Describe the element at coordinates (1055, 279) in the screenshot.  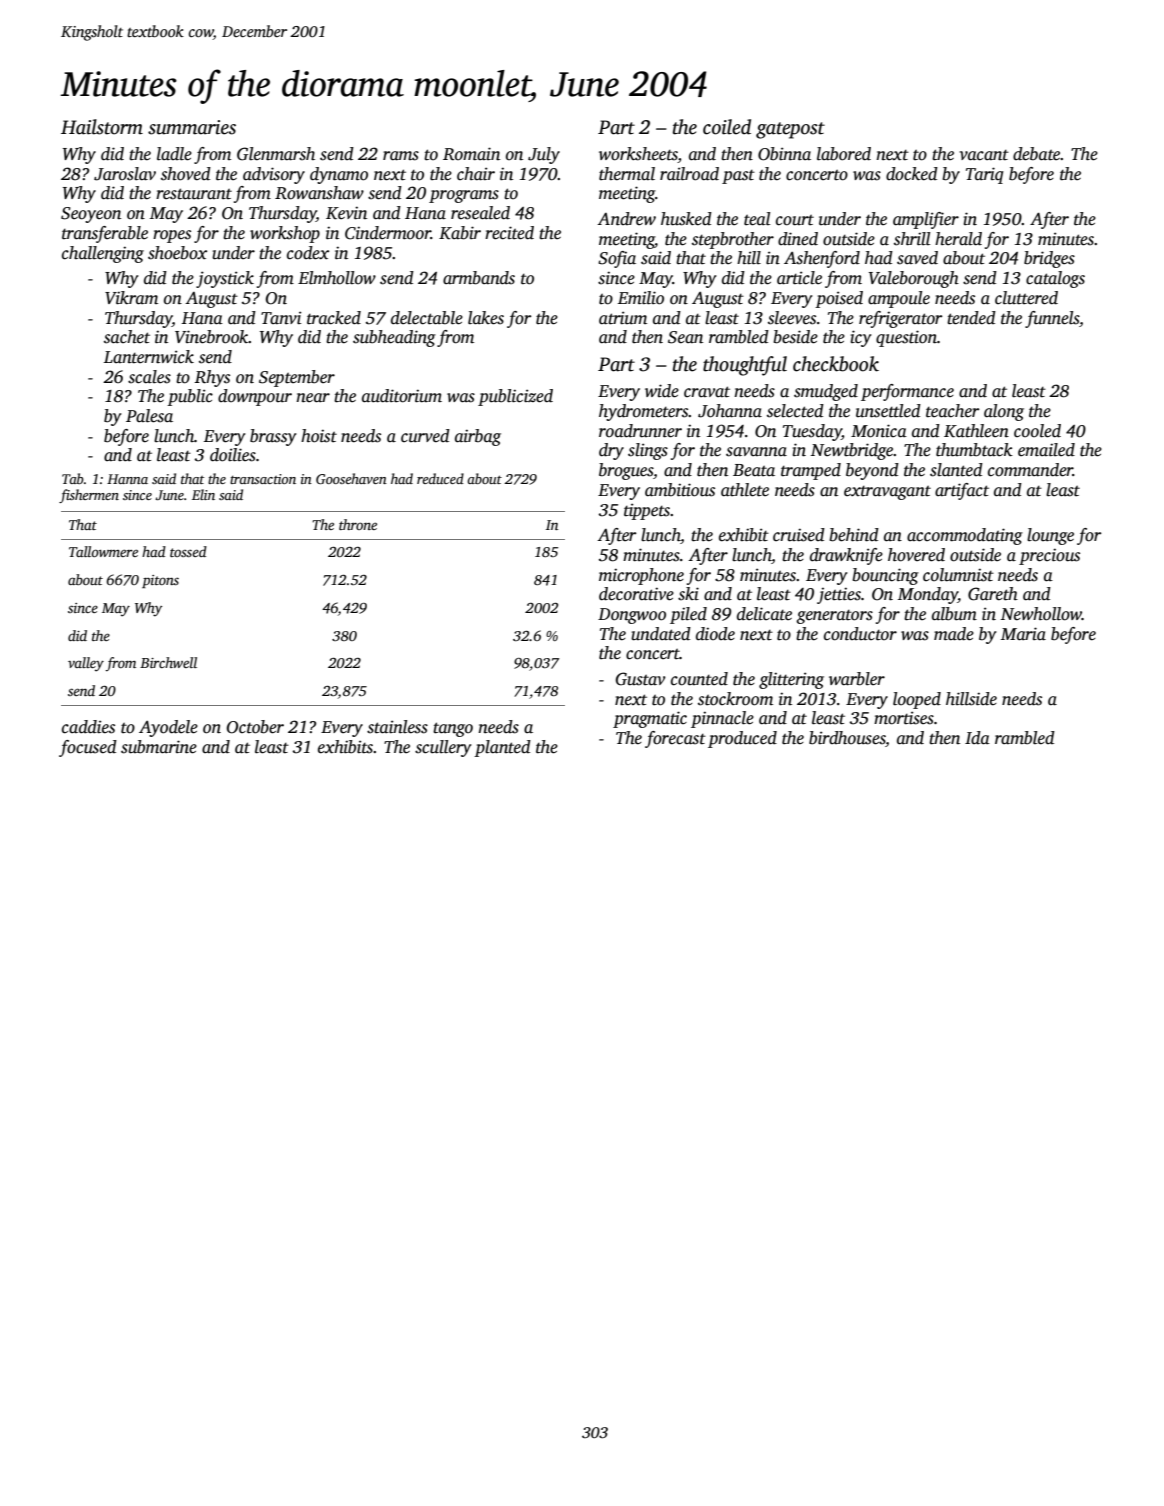
I see `catalogs` at that location.
